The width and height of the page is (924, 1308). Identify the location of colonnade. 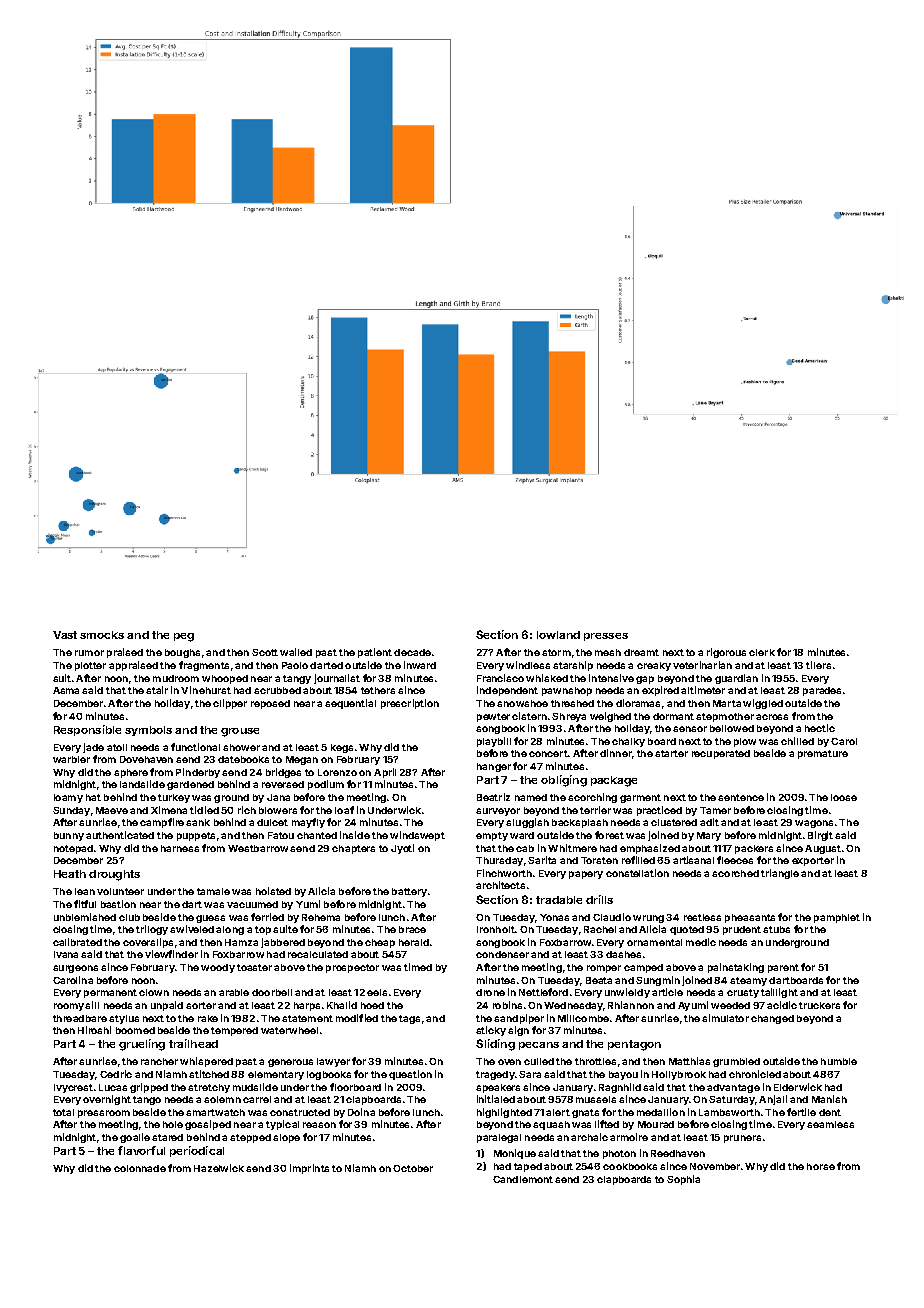
(140, 1168).
